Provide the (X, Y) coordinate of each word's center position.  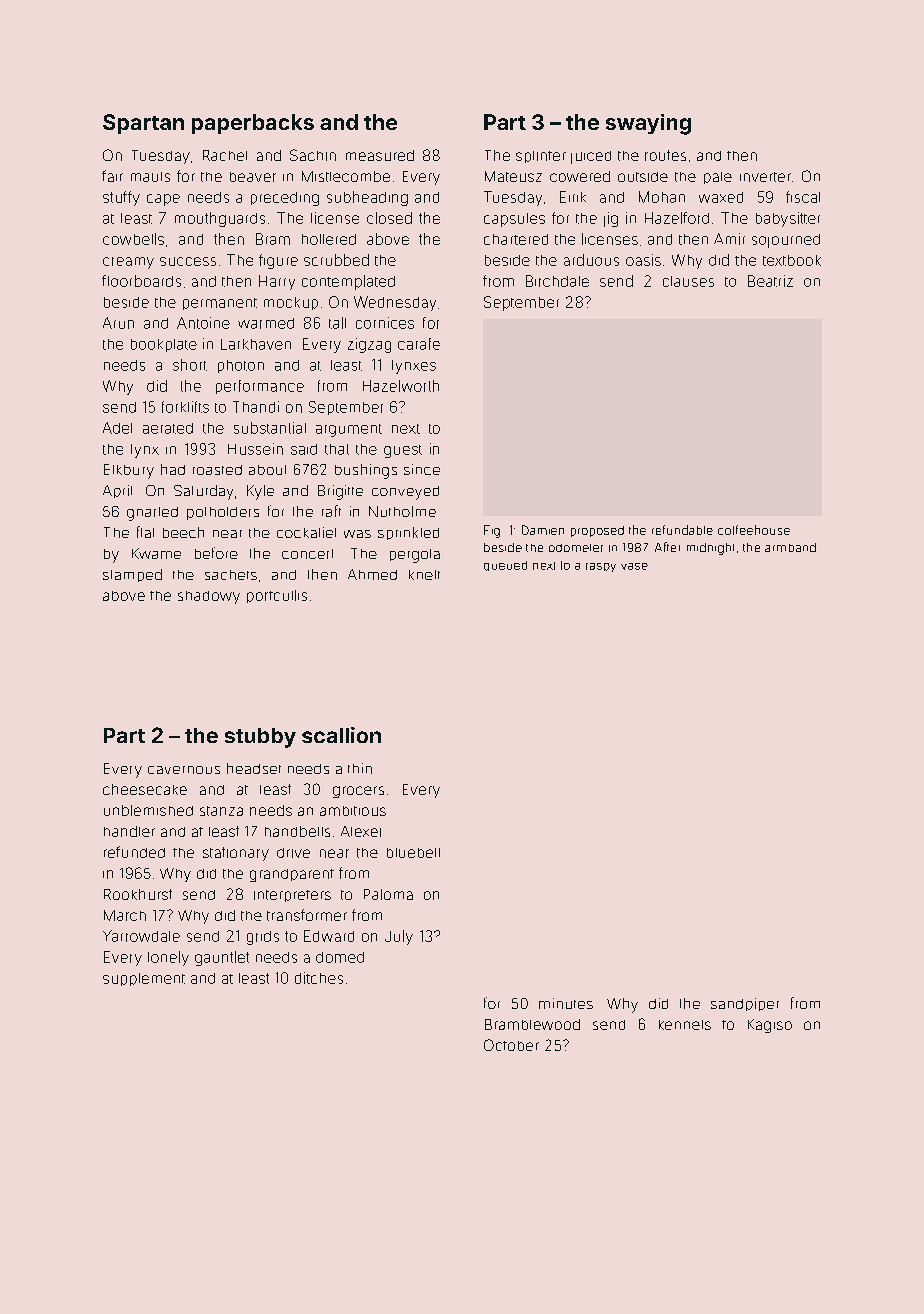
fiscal (803, 197)
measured (380, 155)
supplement (144, 979)
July (399, 937)
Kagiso (770, 1026)
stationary (236, 854)
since (422, 469)
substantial (270, 428)
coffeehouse (754, 530)
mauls (150, 177)
